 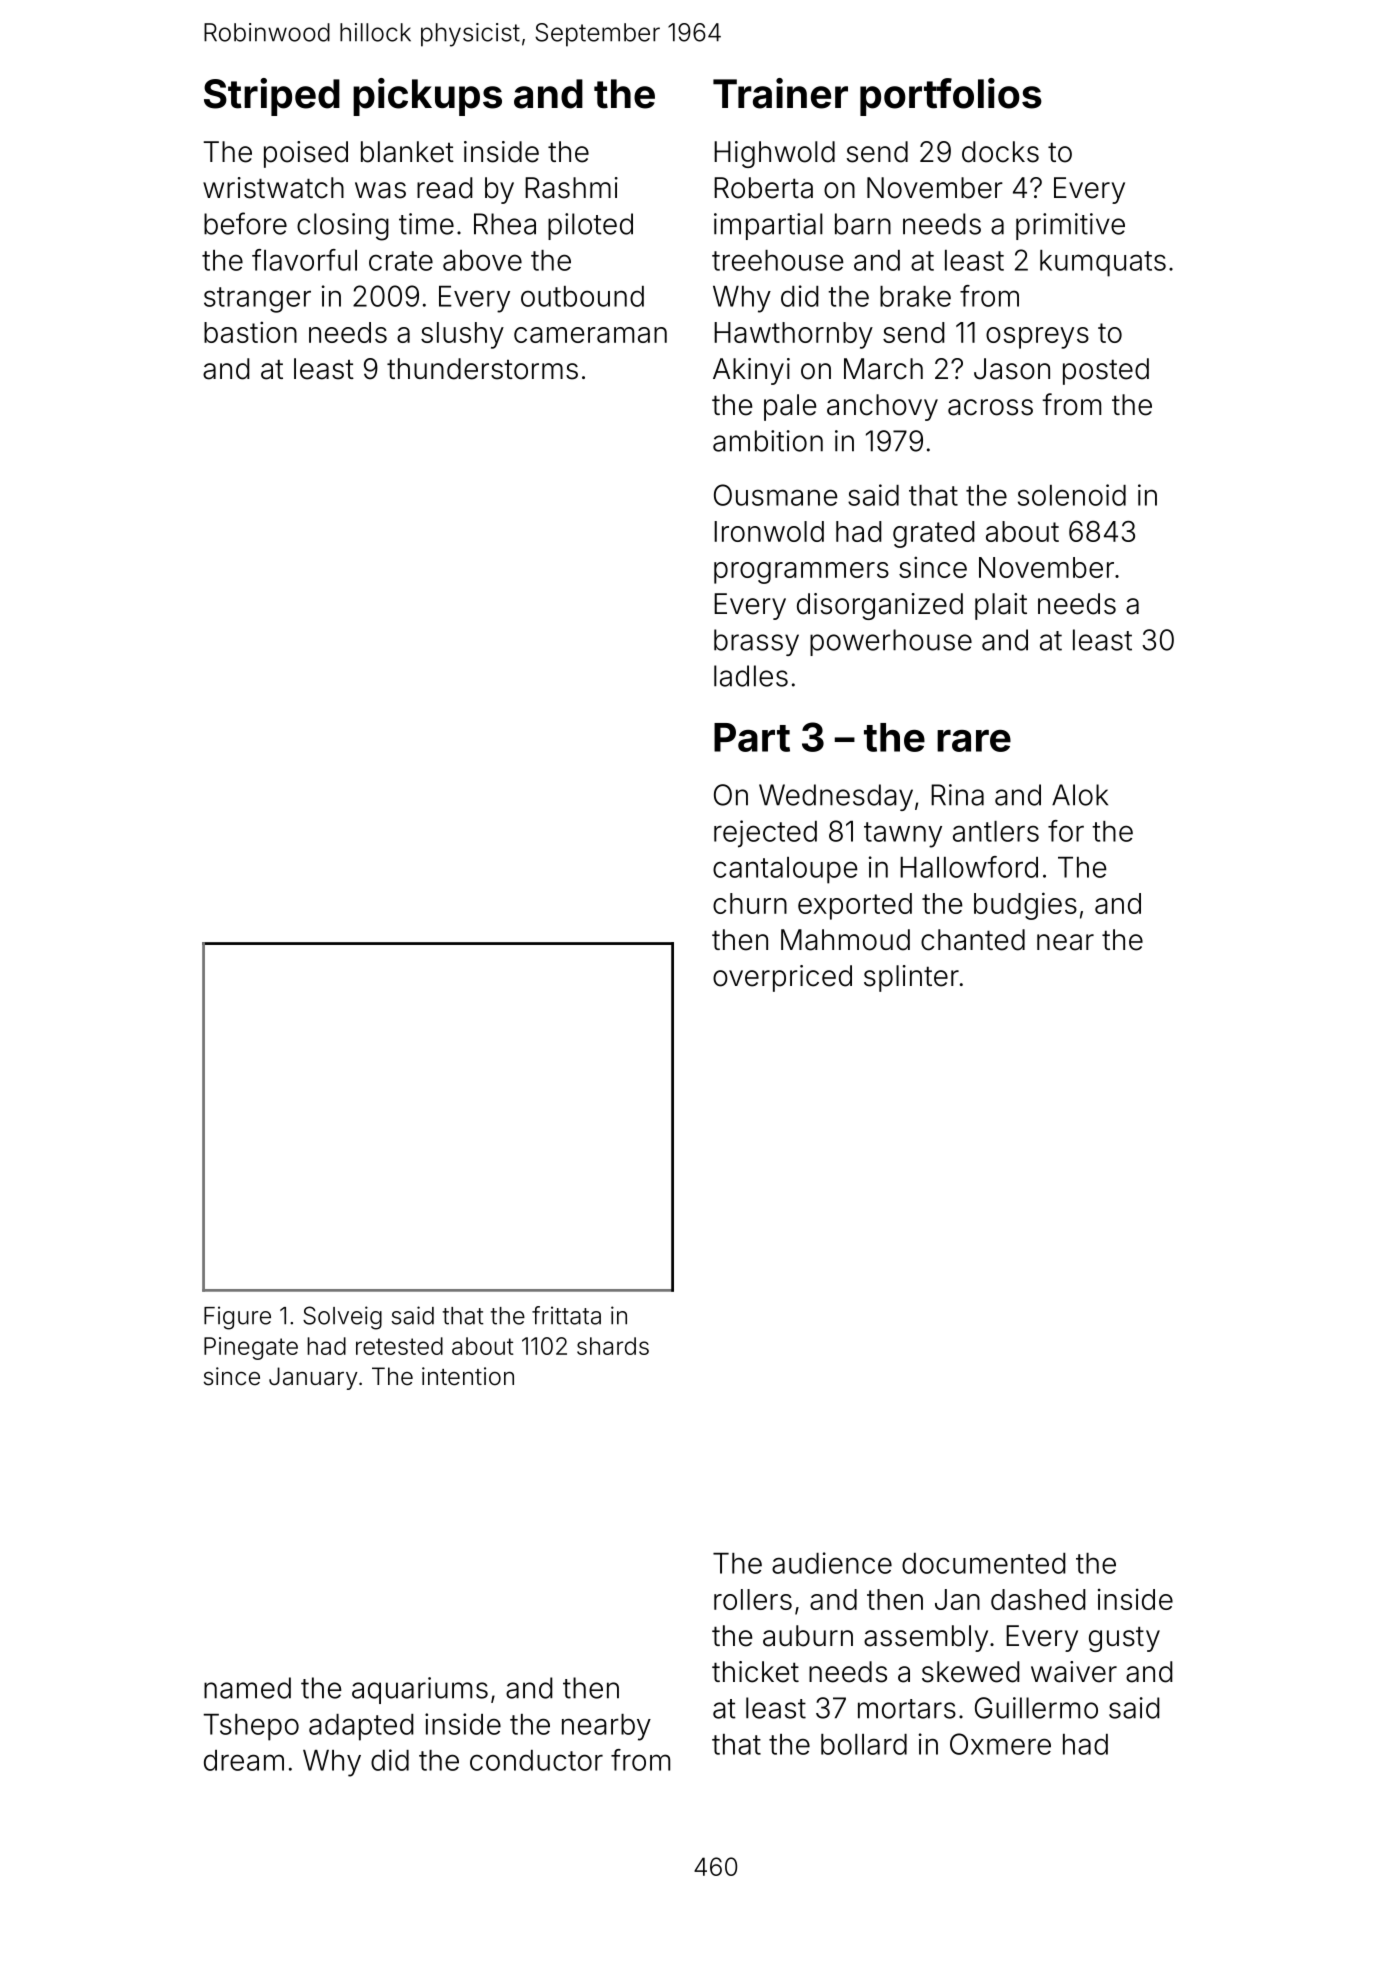 What do you see at coordinates (832, 1563) in the document?
I see `audience` at bounding box center [832, 1563].
